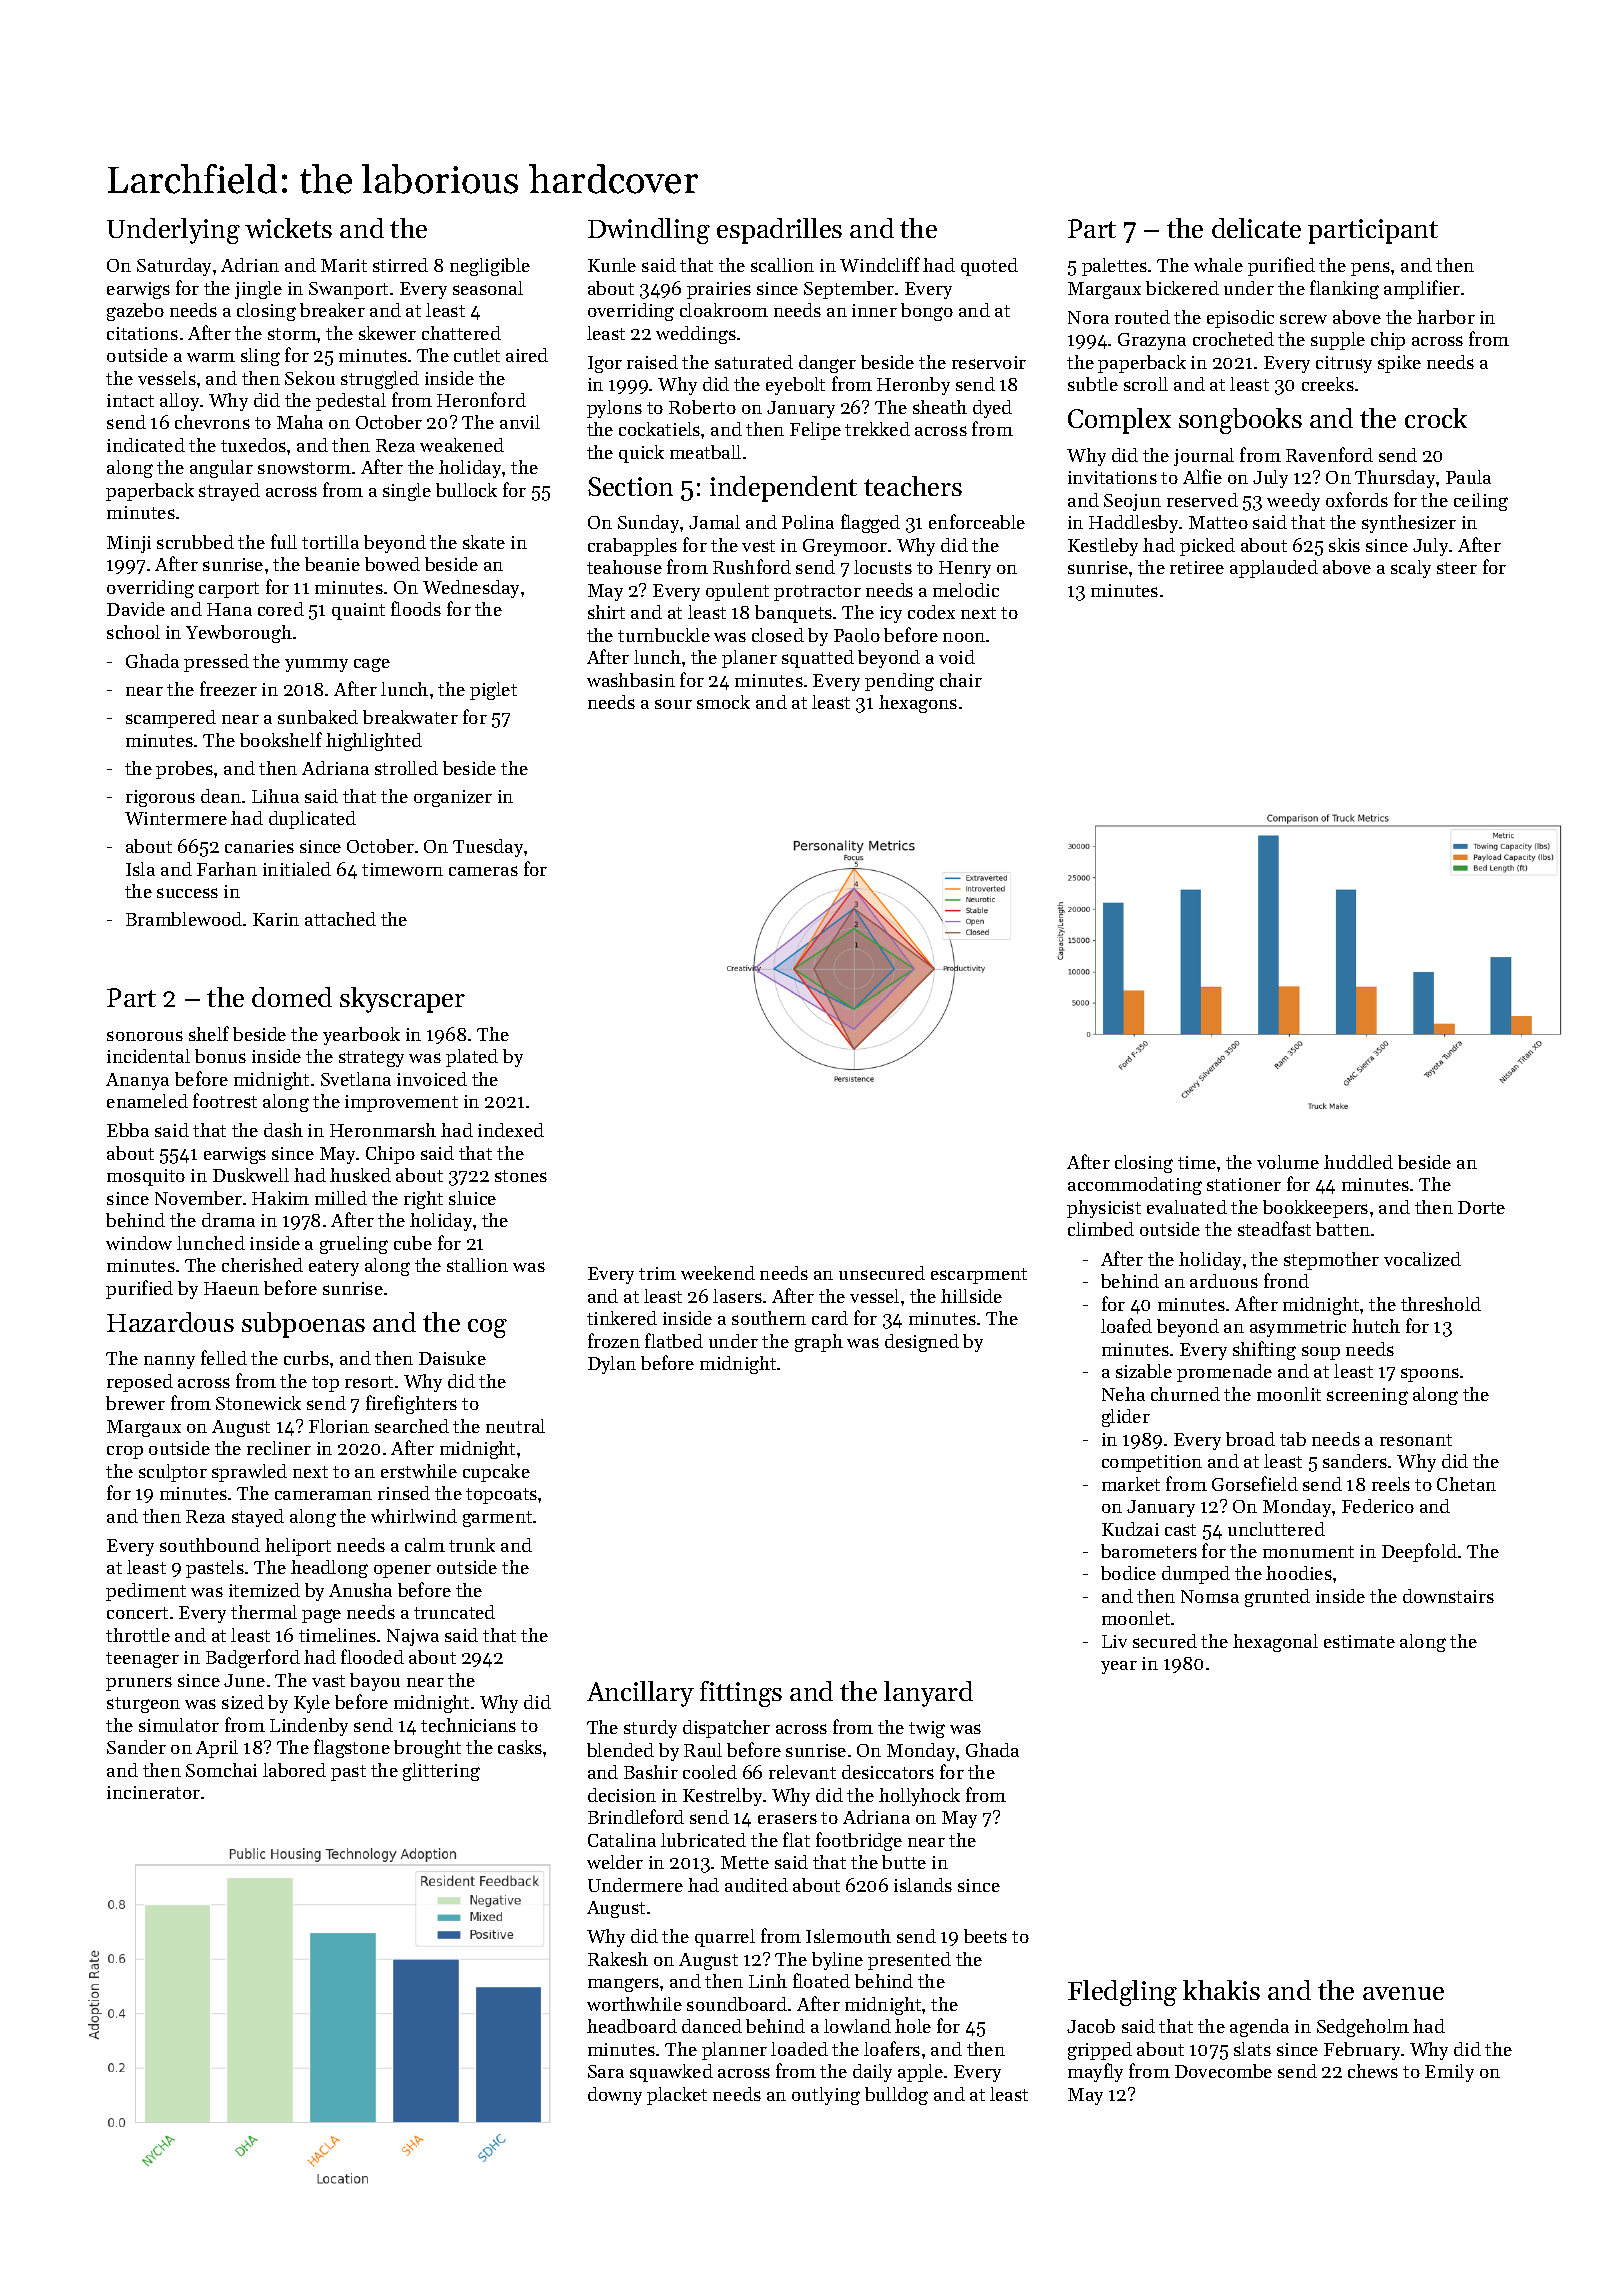 This screenshot has height=2292, width=1620. What do you see at coordinates (737, 1296) in the screenshot?
I see `lasers` at bounding box center [737, 1296].
